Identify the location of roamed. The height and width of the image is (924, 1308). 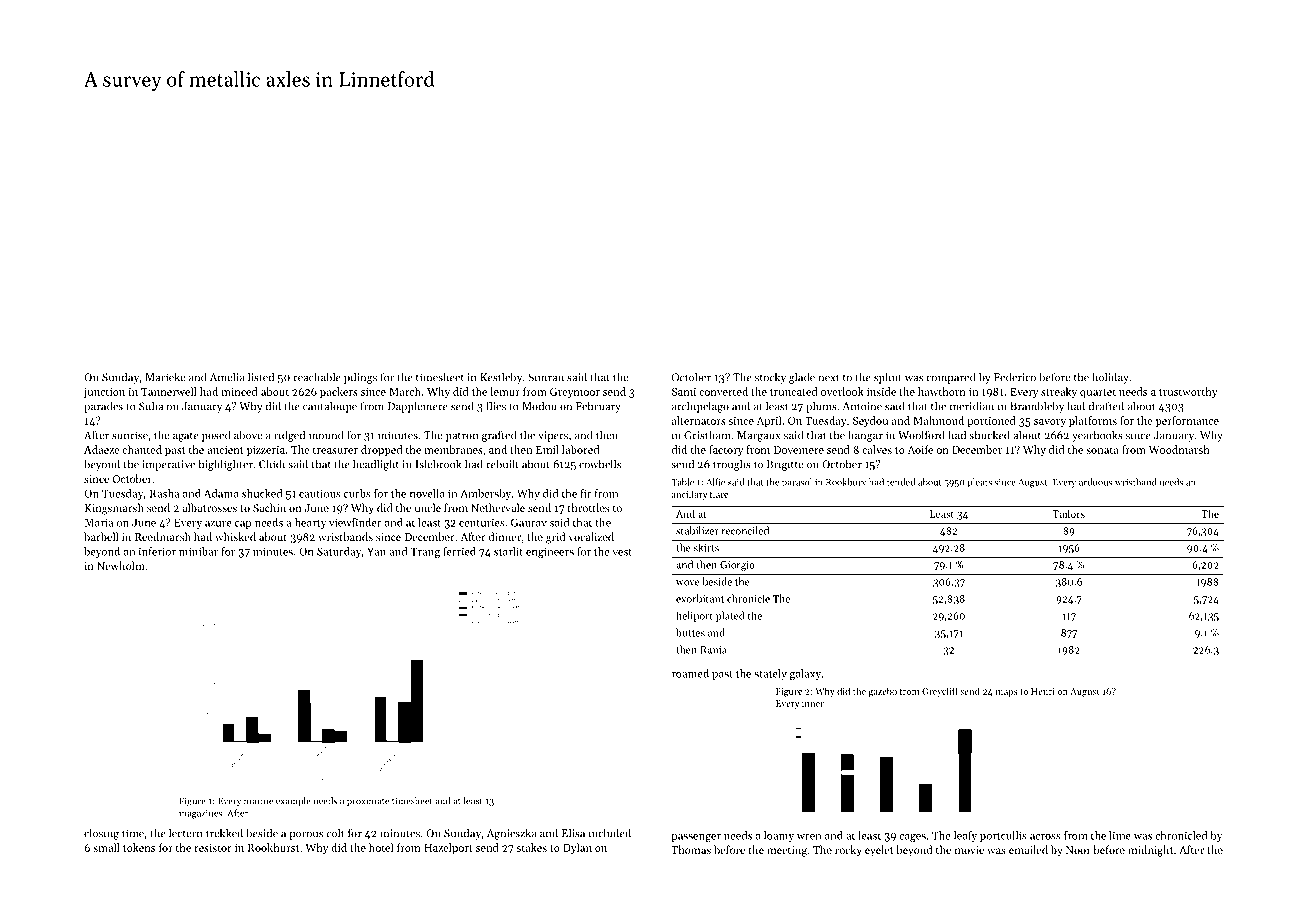
(690, 673).
